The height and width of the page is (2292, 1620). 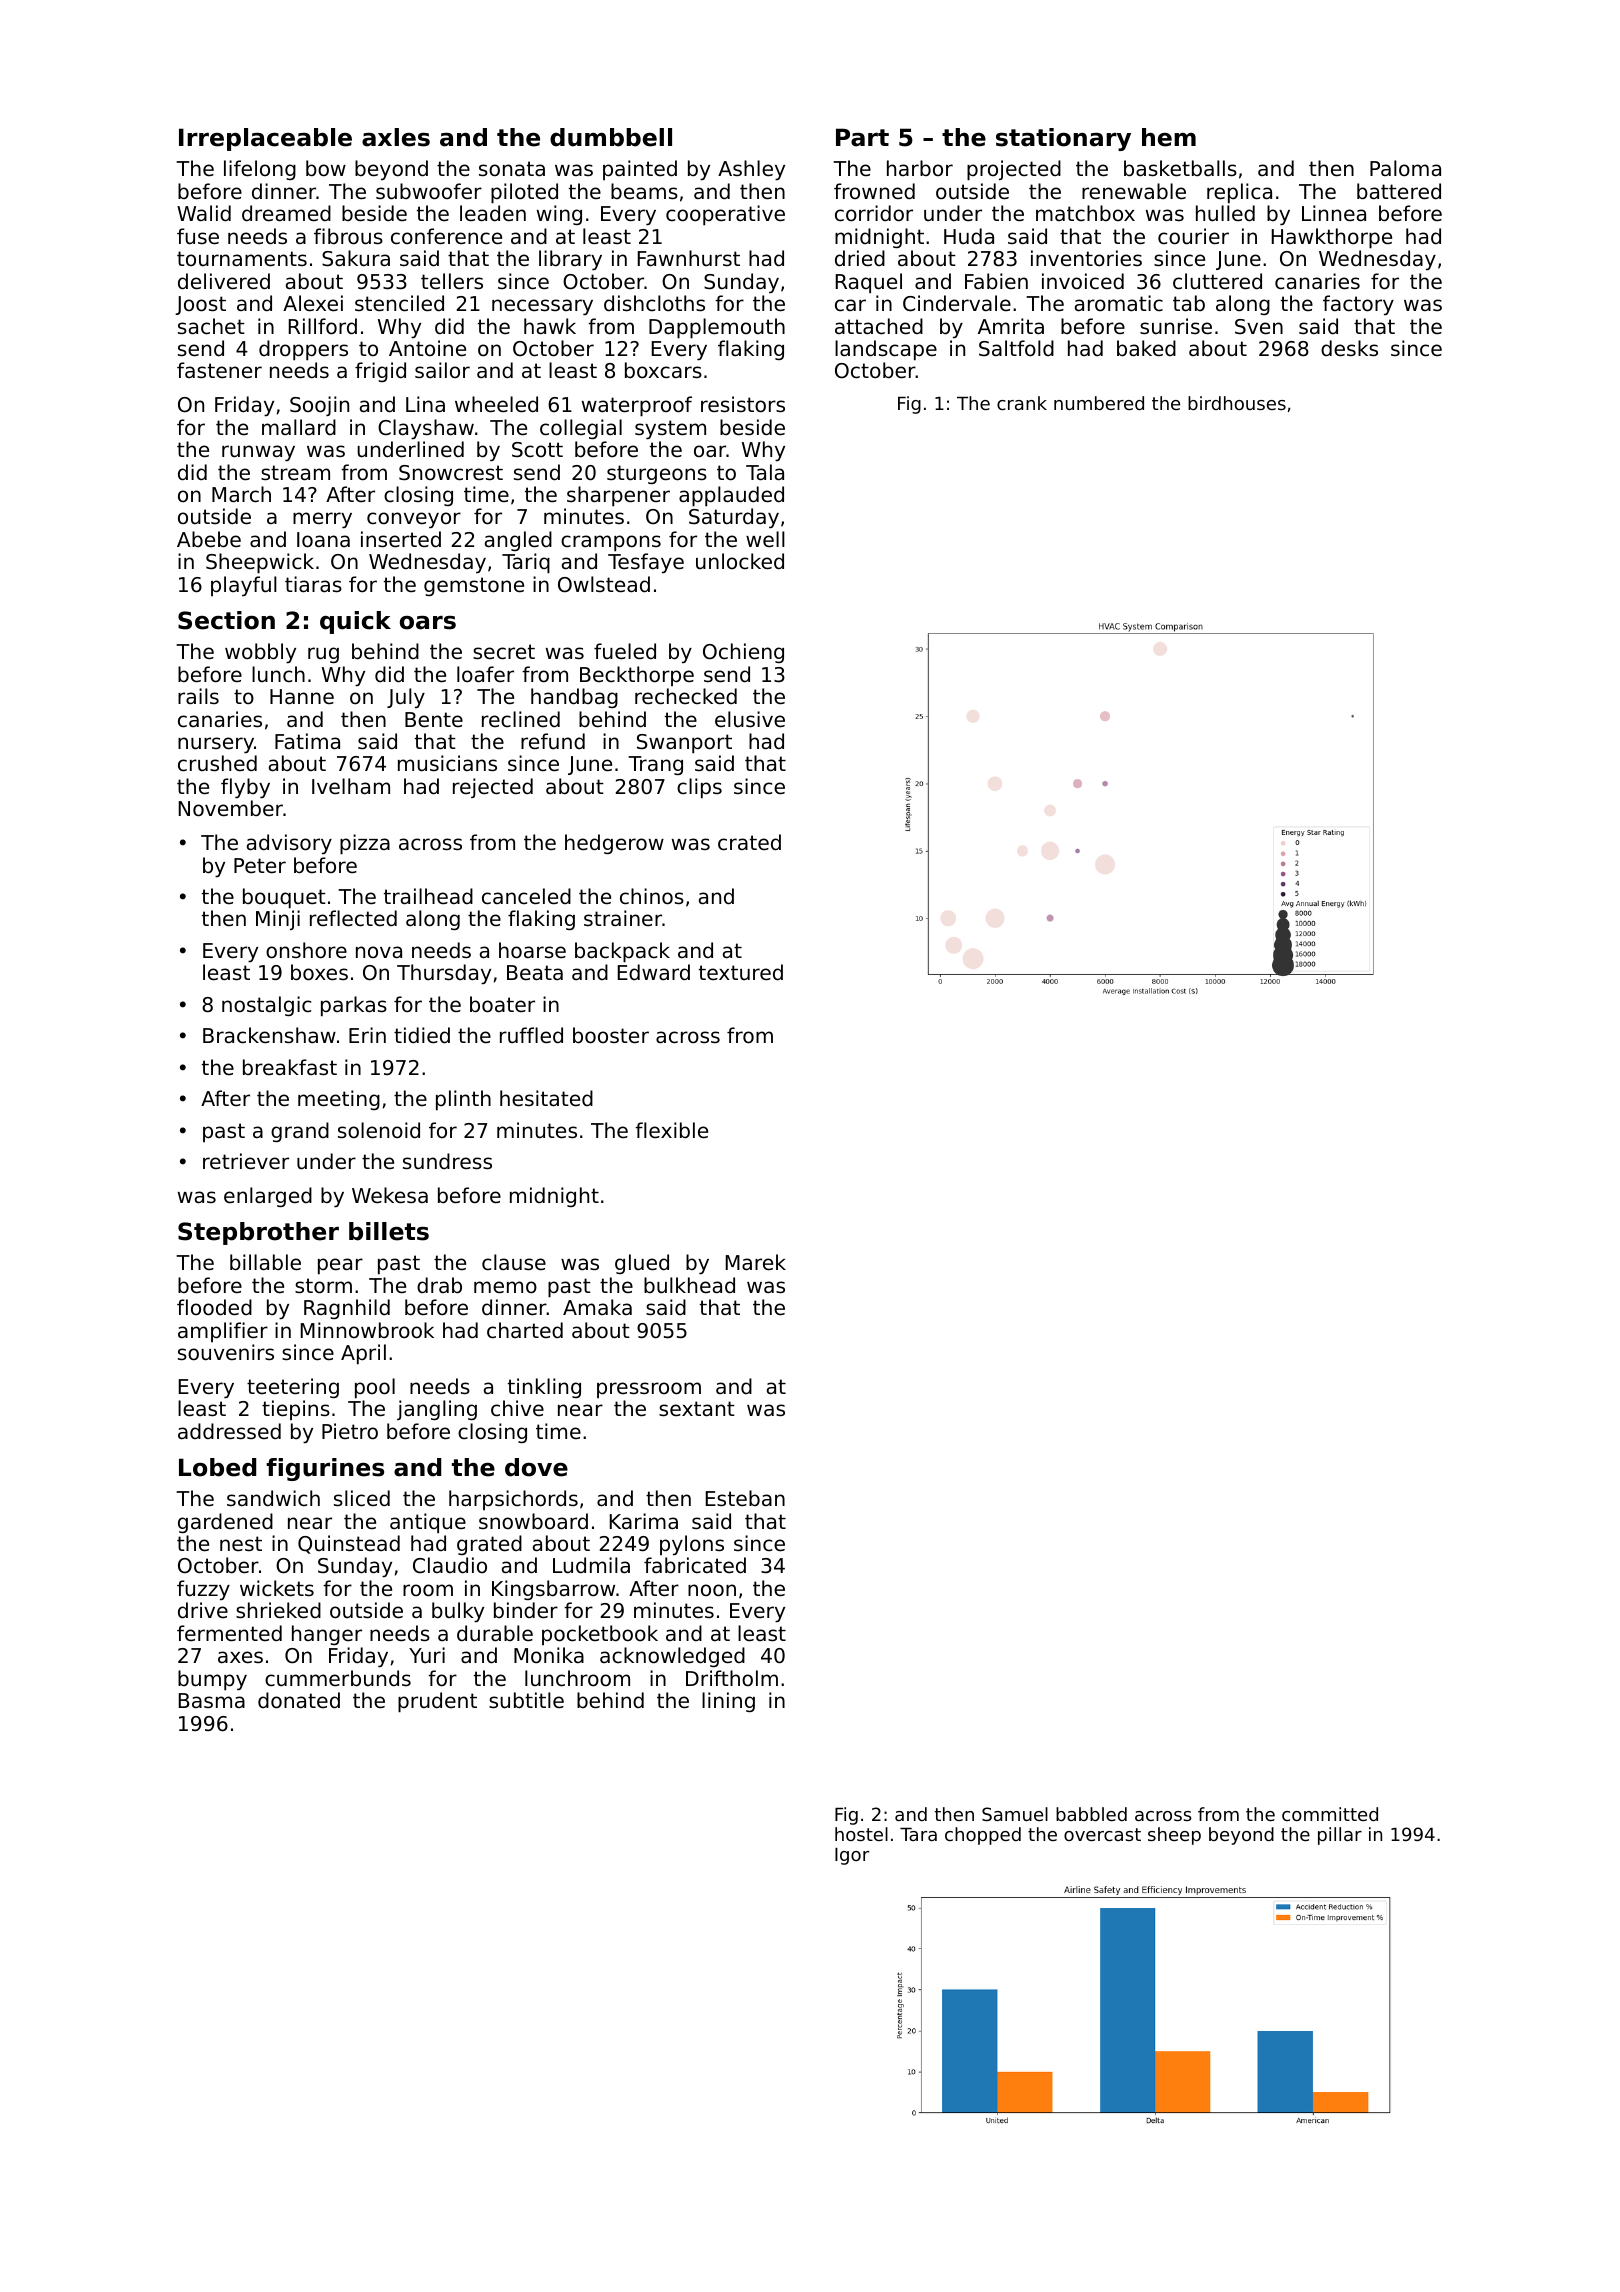 I want to click on Basma, so click(x=212, y=1700).
